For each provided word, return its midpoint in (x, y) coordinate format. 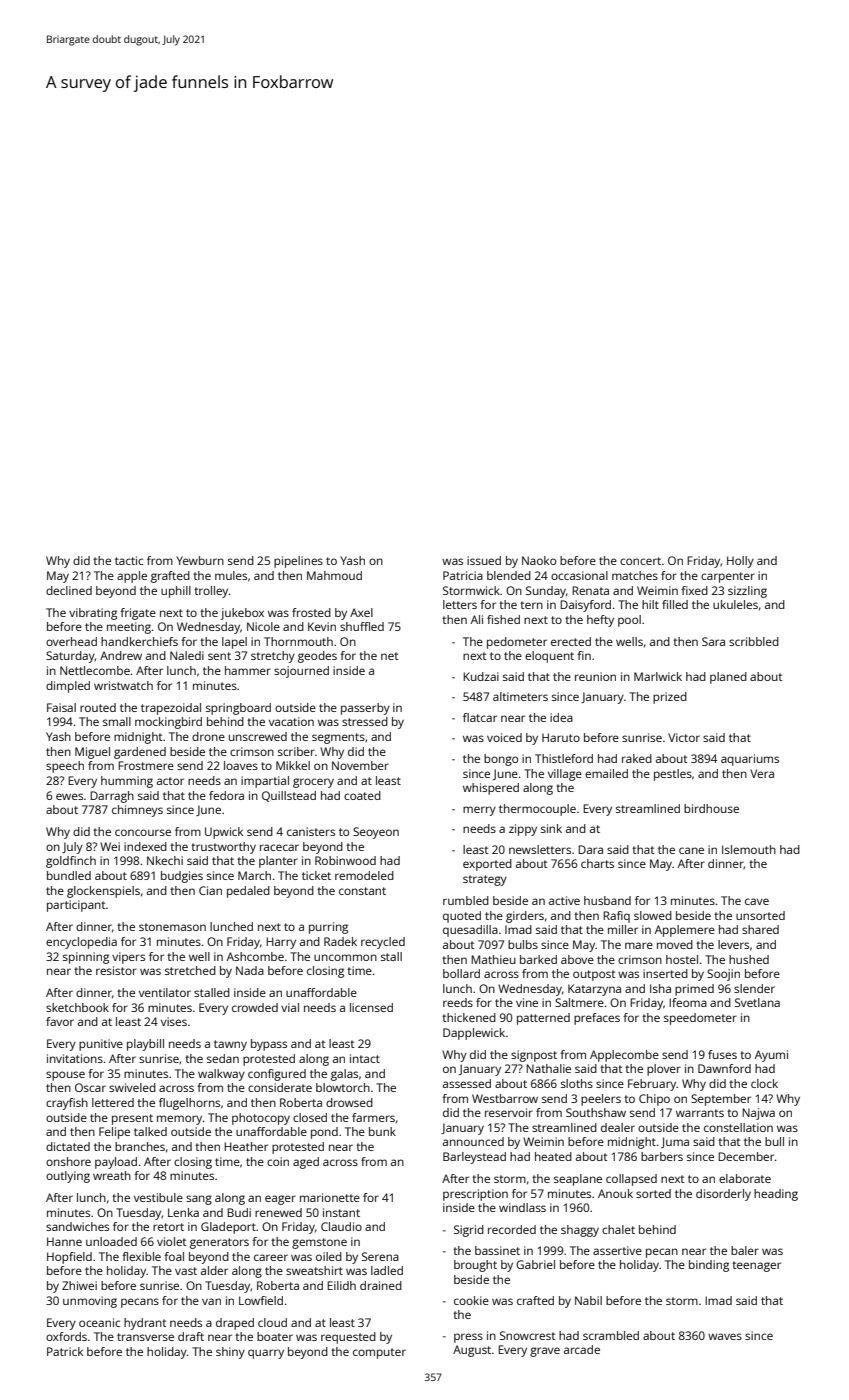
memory (179, 1120)
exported (487, 865)
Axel (361, 612)
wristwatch (123, 685)
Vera (762, 773)
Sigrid (469, 1231)
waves (725, 1336)
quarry (266, 1354)
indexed (145, 846)
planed (728, 678)
